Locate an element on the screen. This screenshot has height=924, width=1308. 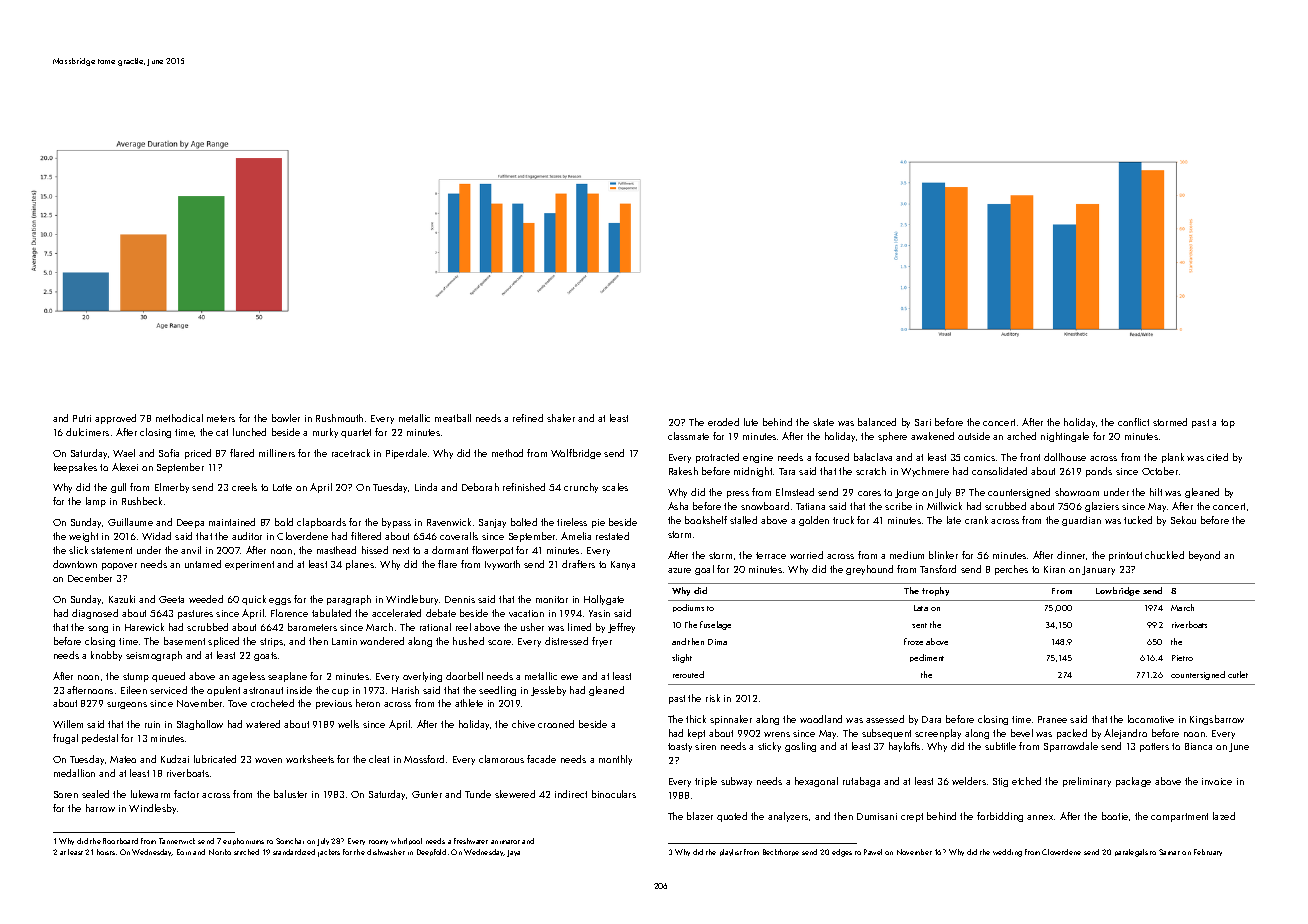
Lowbridge is located at coordinates (1118, 591).
